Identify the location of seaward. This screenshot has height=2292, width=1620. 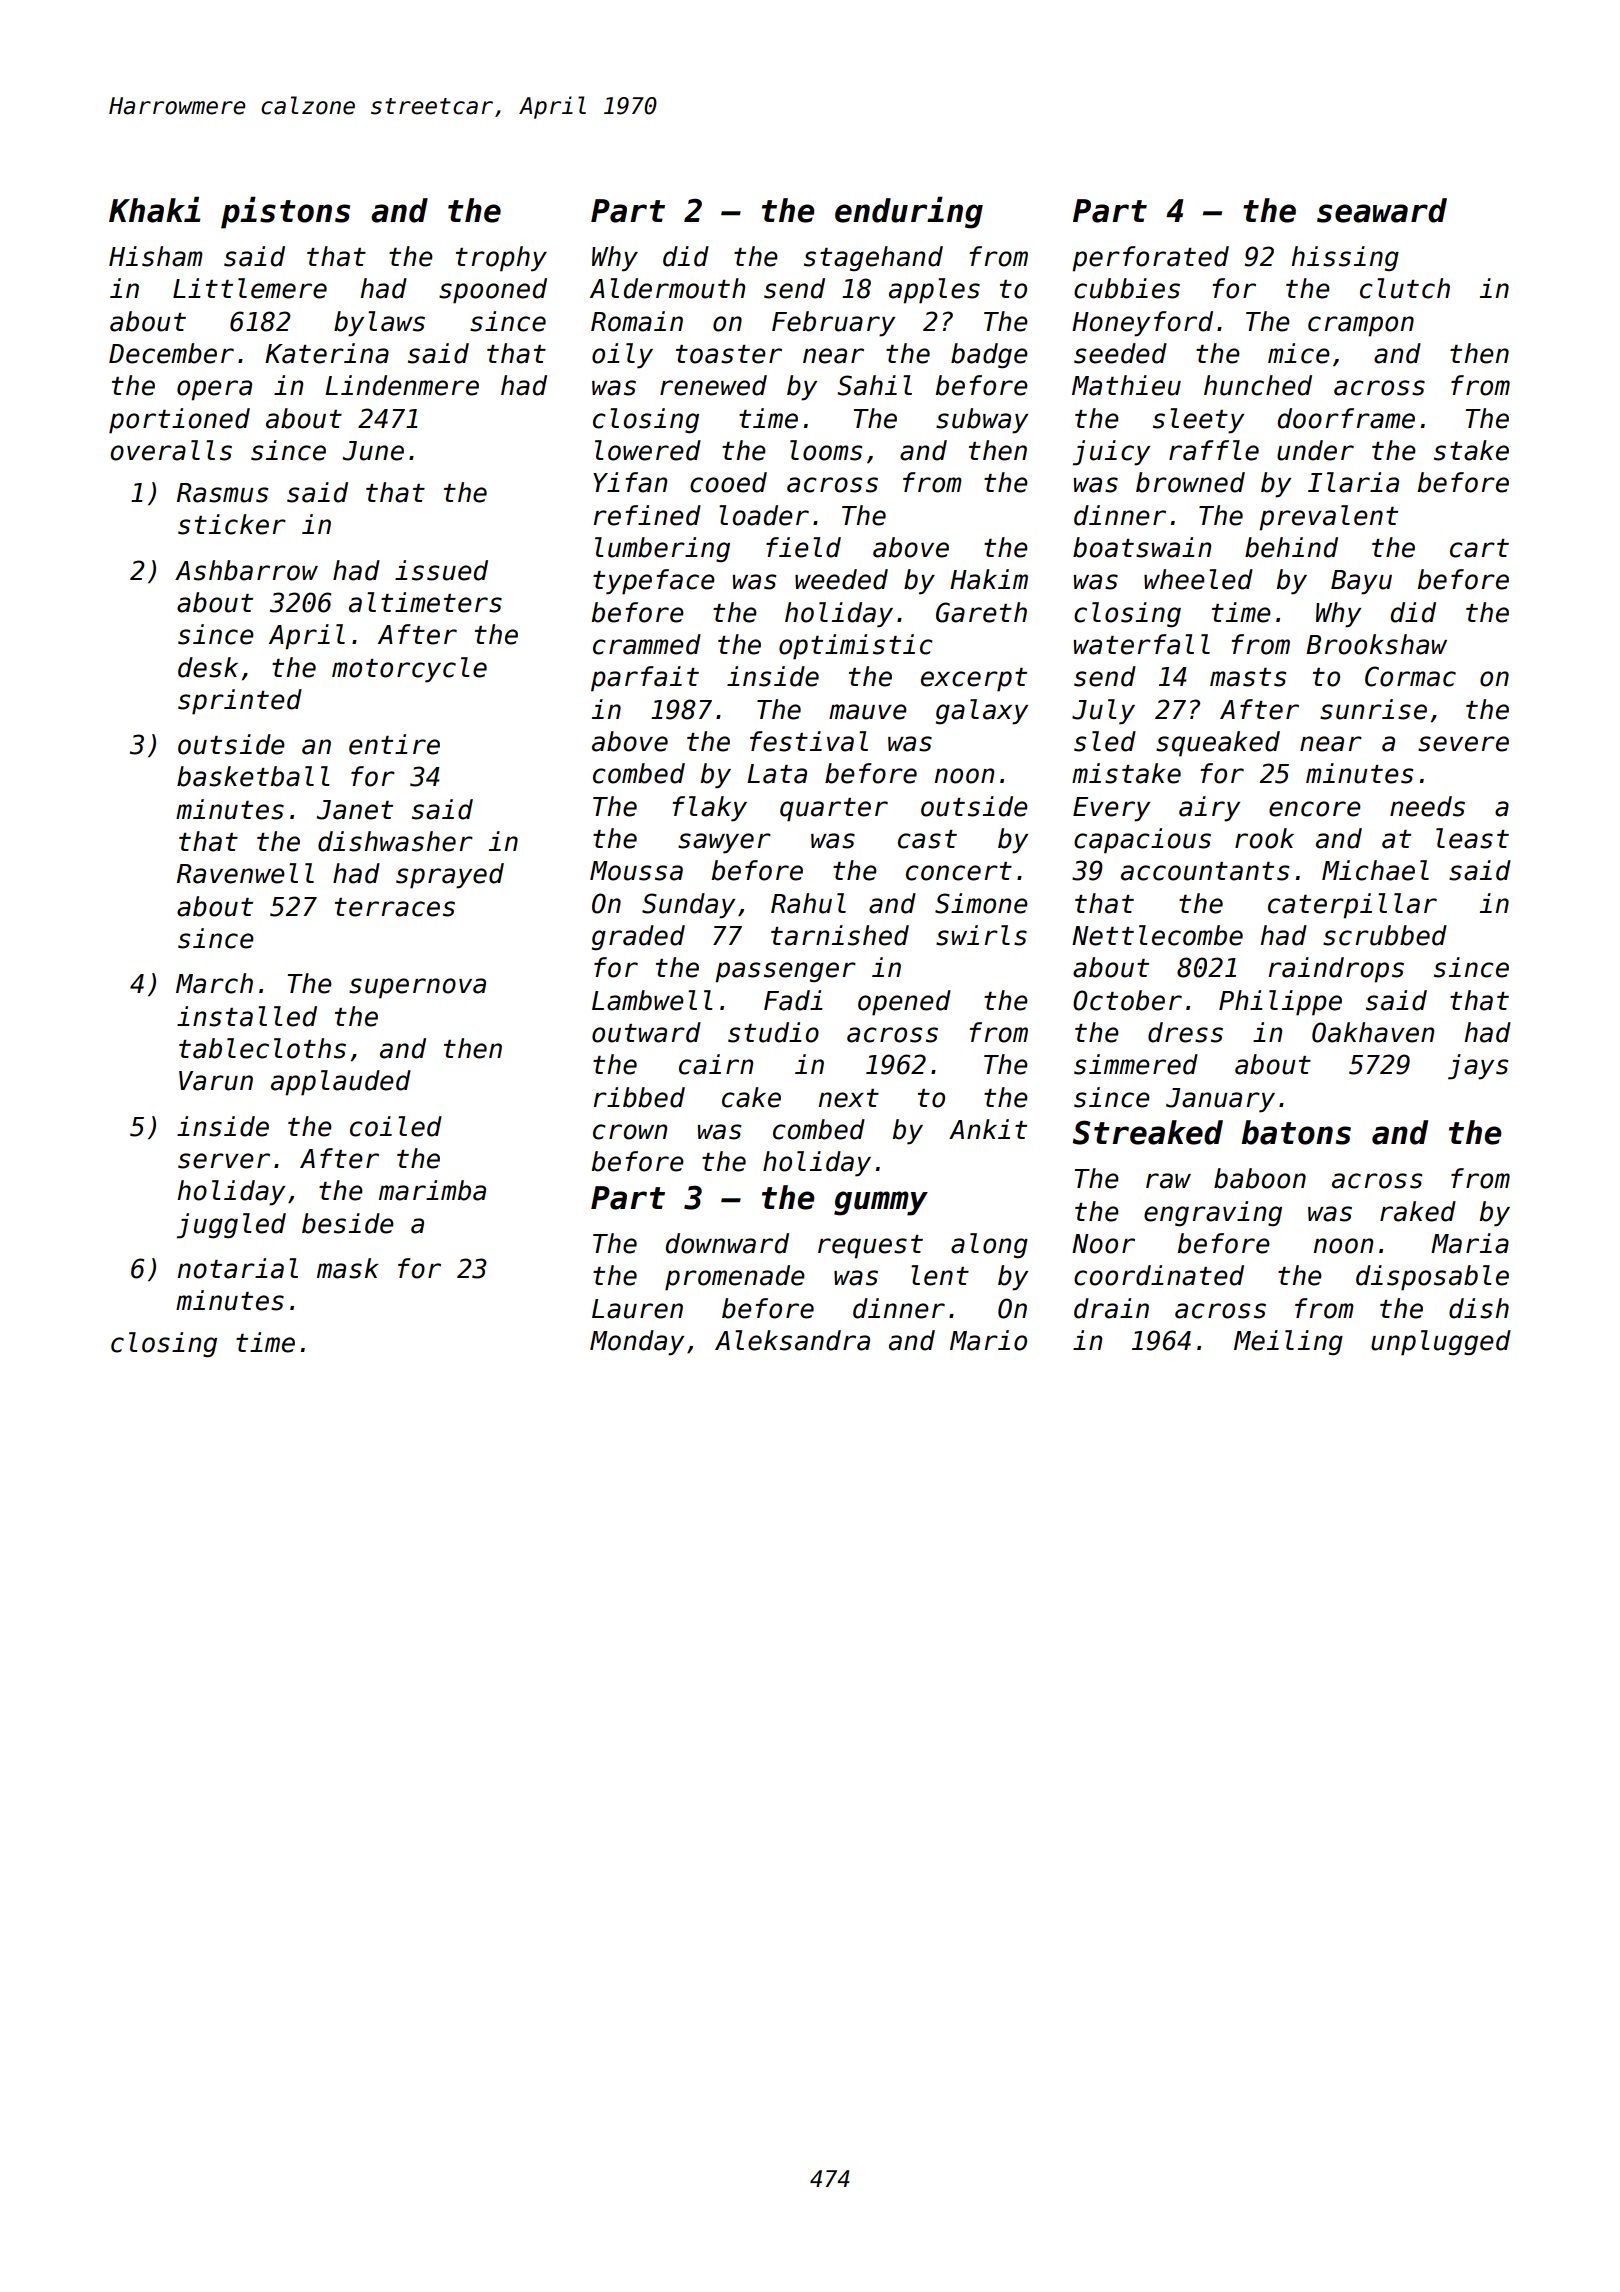
(1382, 210).
